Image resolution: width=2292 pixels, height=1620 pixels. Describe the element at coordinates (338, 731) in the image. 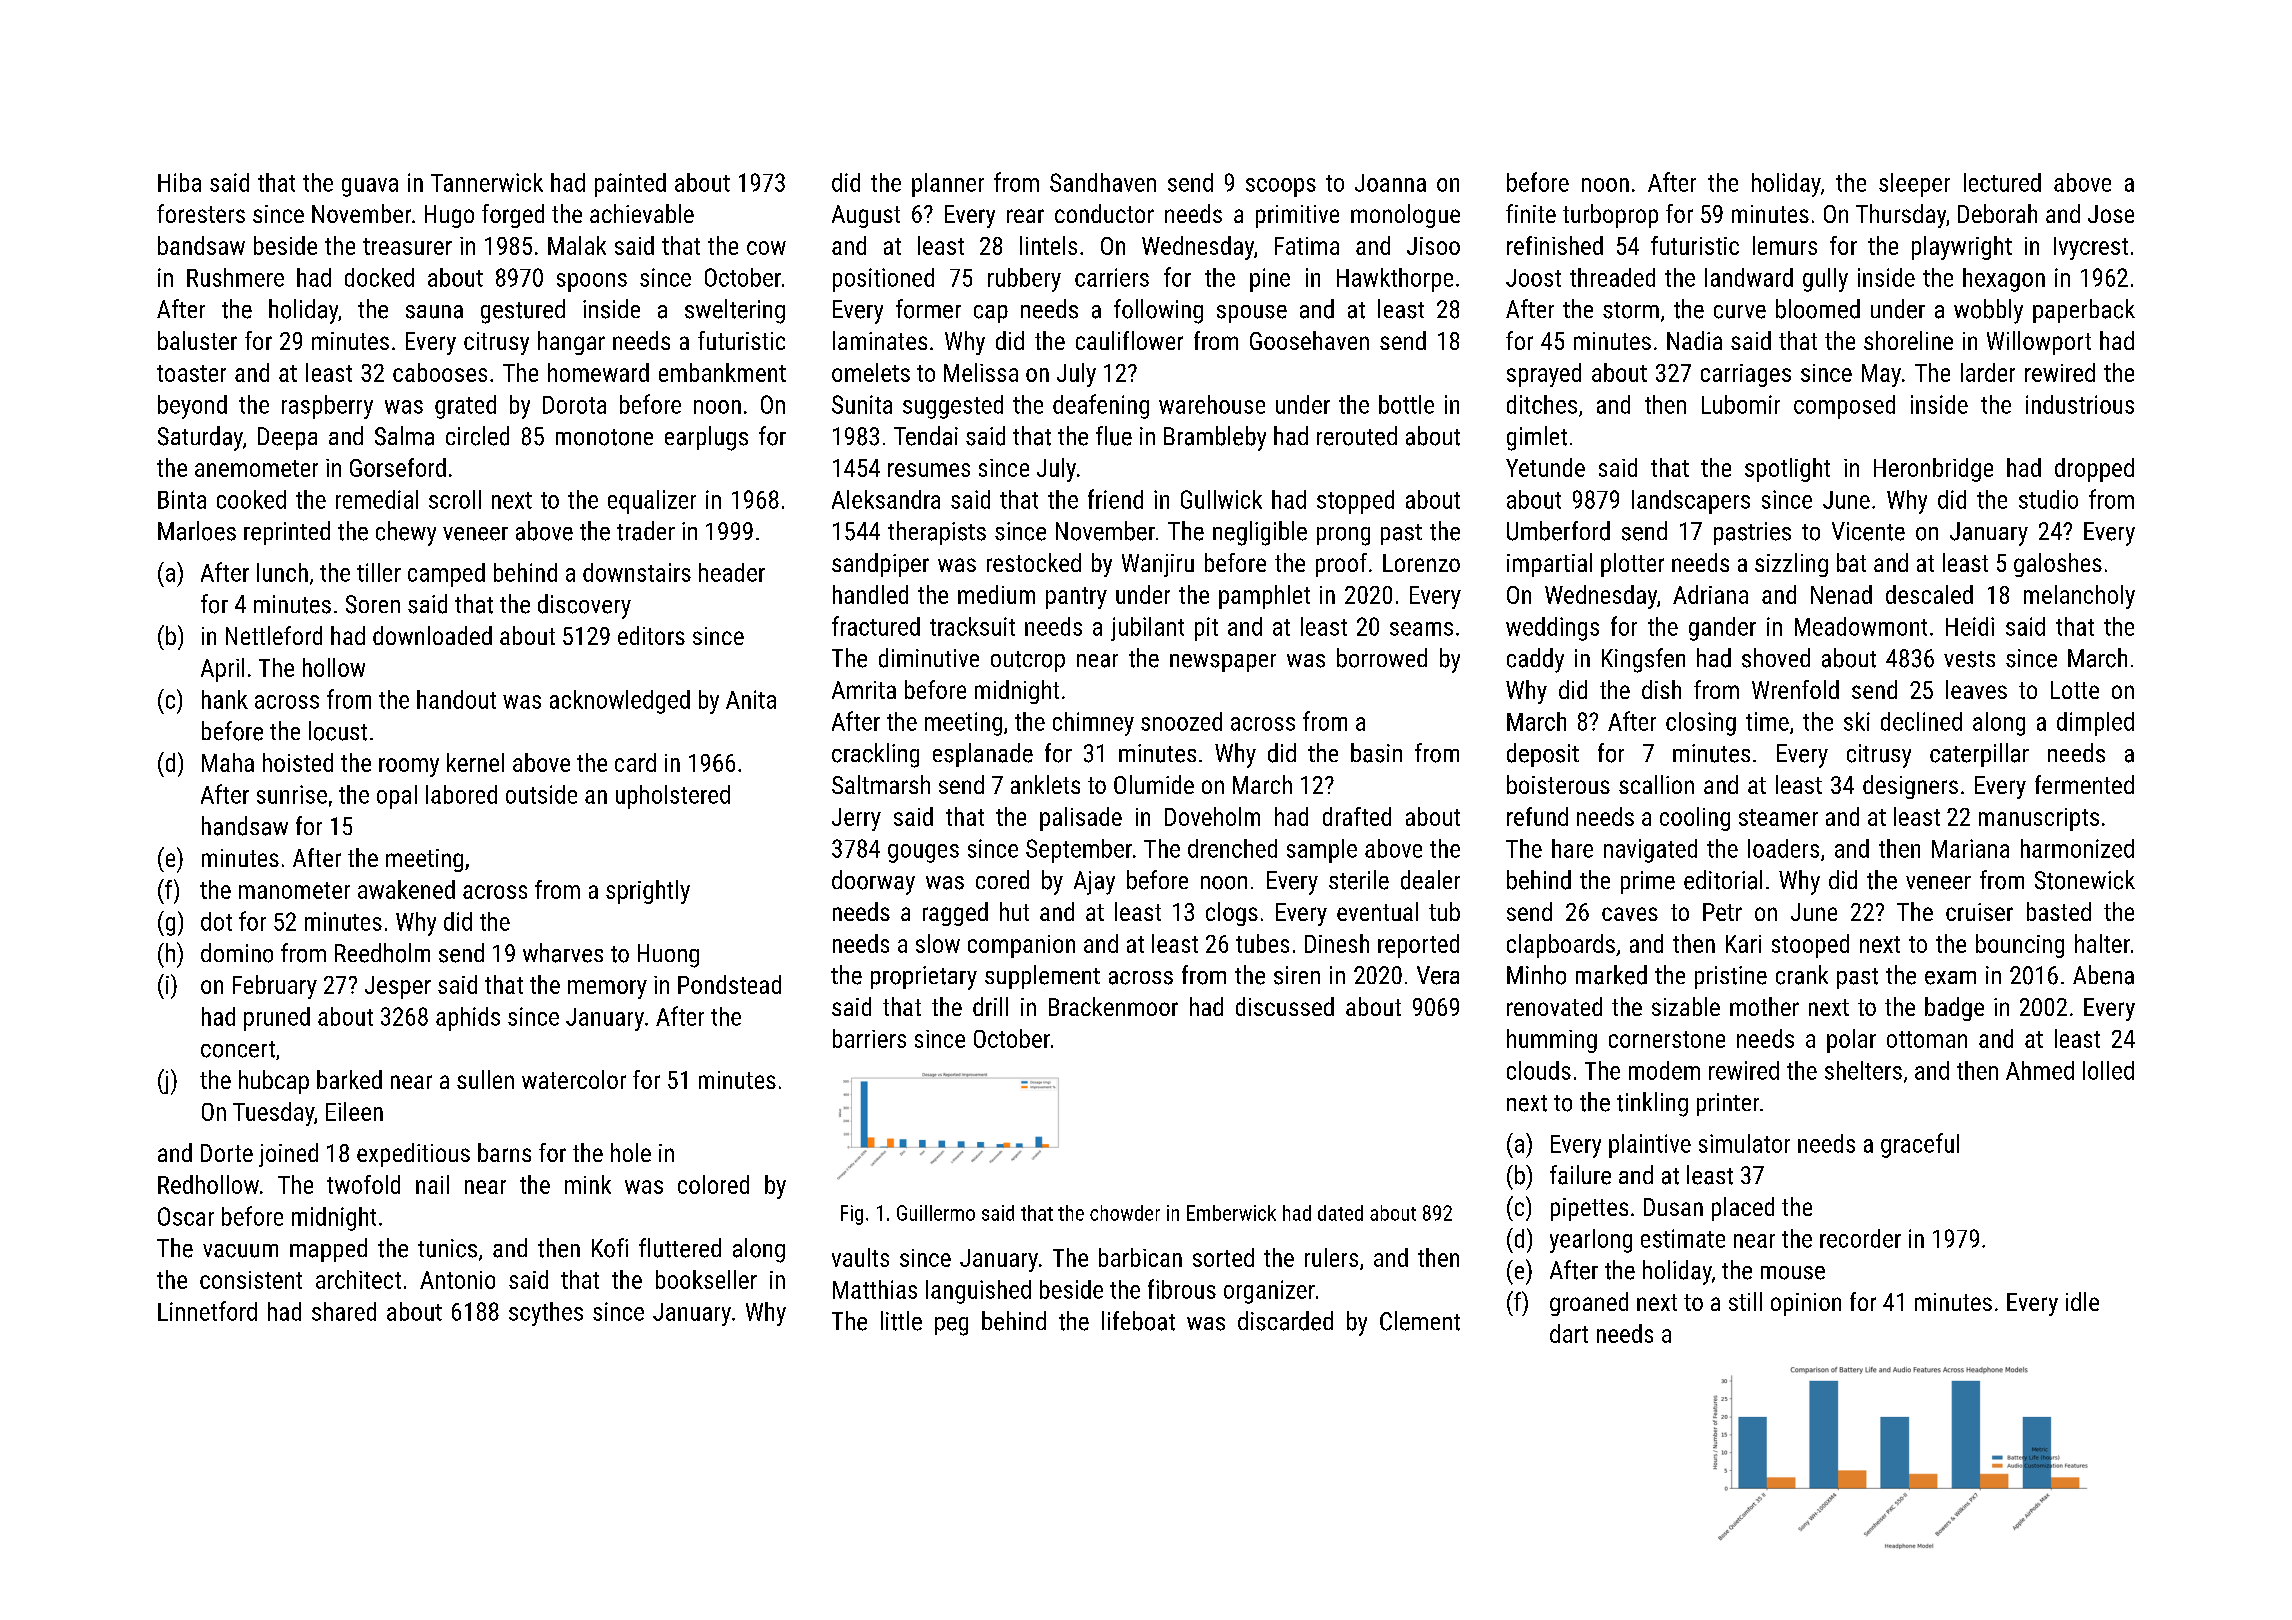

I see `locust` at that location.
